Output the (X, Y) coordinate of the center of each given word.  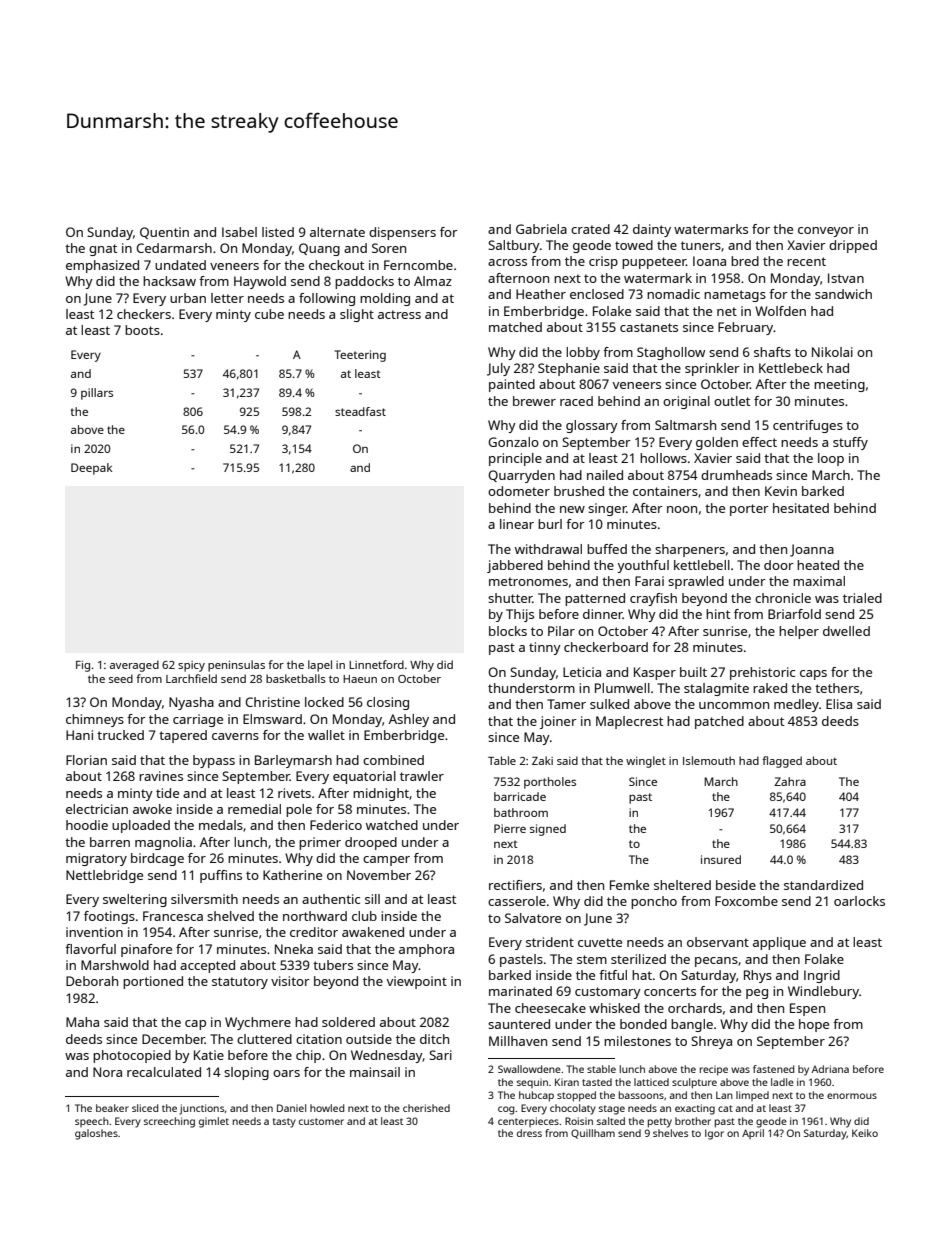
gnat (103, 250)
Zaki (542, 760)
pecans (716, 962)
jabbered (515, 566)
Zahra (790, 781)
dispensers (402, 233)
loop (831, 459)
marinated (520, 991)
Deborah (92, 981)
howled (327, 1108)
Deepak (92, 469)
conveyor (826, 232)
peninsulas (236, 666)
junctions (201, 1109)
